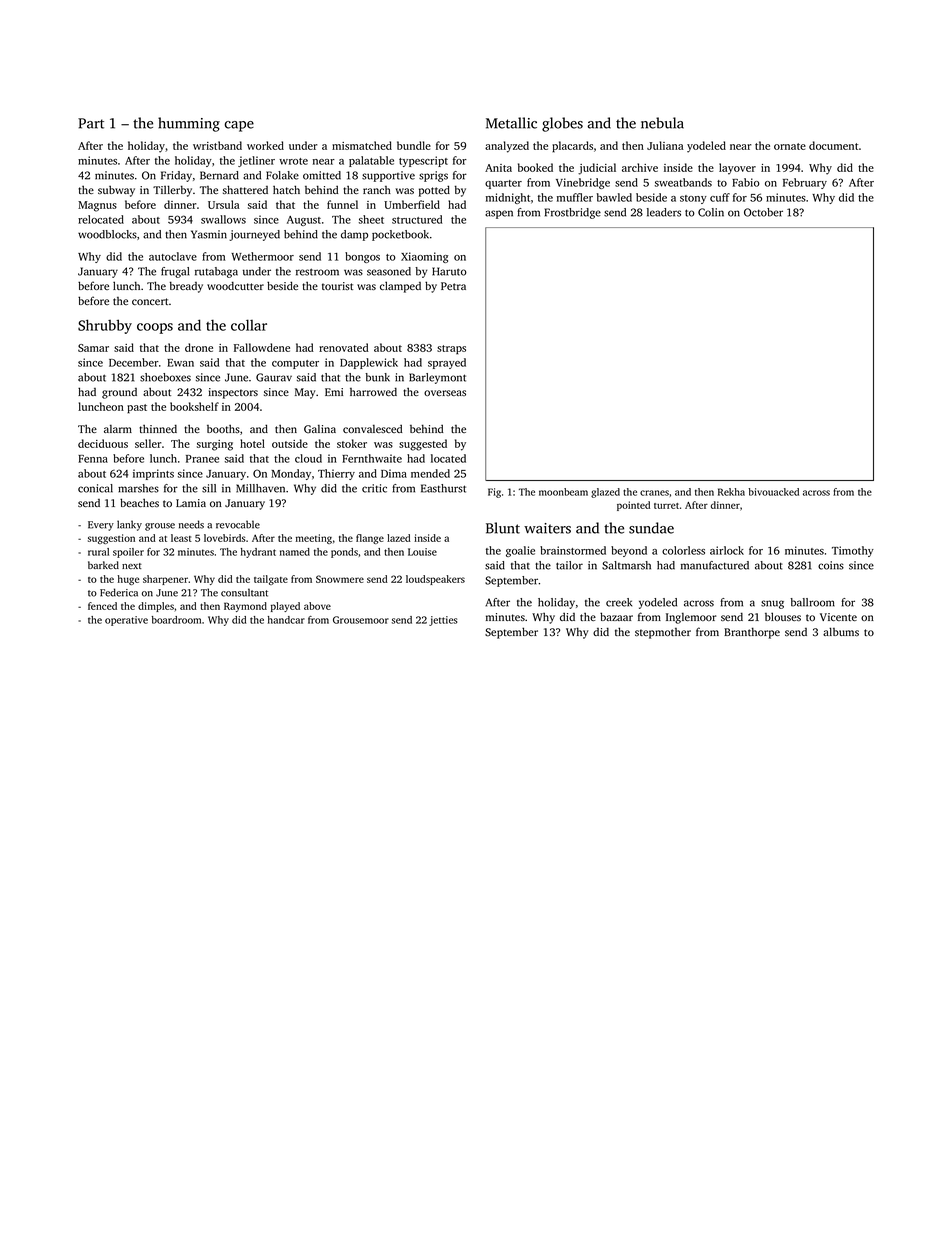 The image size is (952, 1233). What do you see at coordinates (445, 393) in the page?
I see `overseas` at bounding box center [445, 393].
